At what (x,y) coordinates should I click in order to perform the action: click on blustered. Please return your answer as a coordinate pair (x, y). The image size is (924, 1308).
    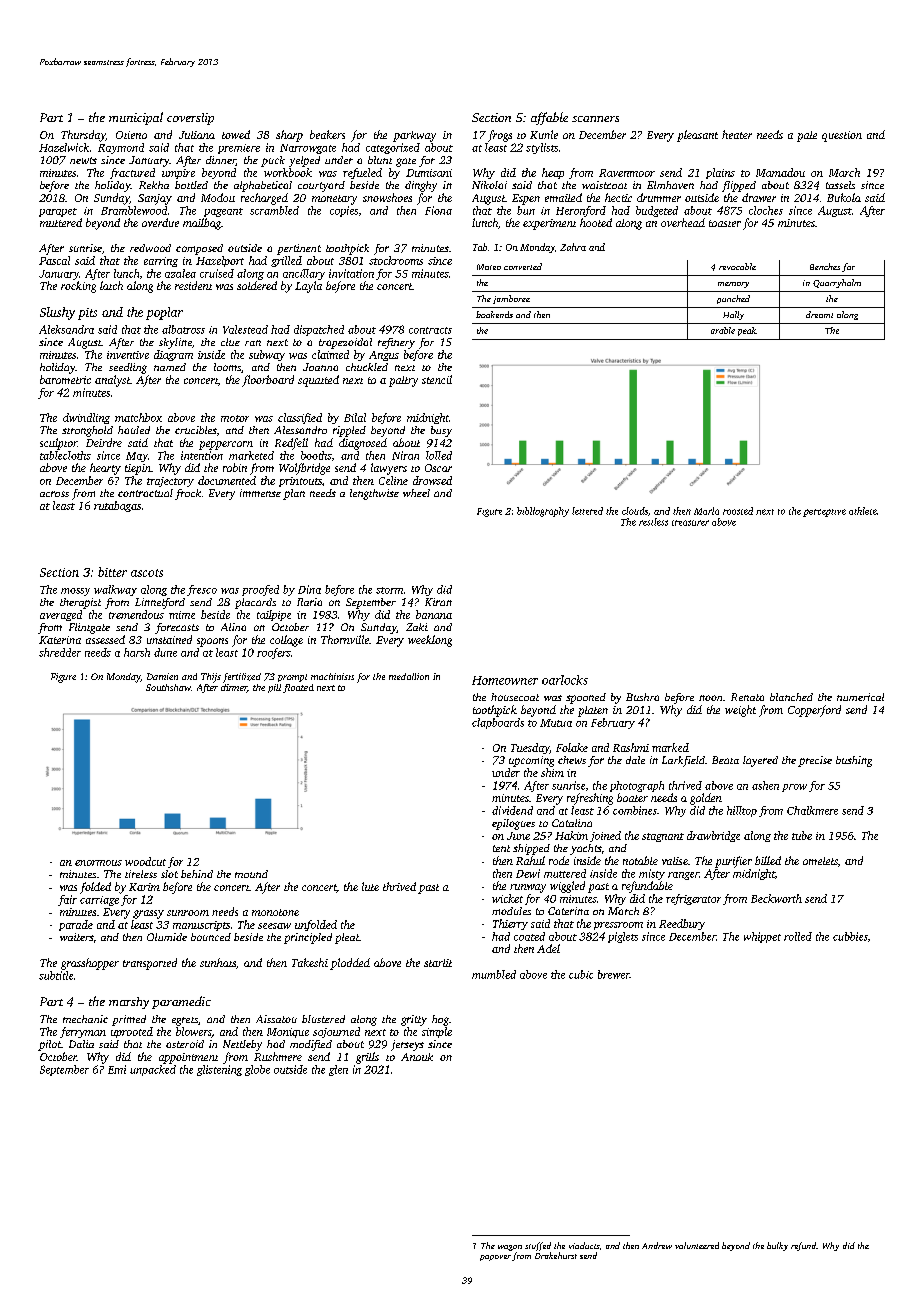
    Looking at the image, I should click on (323, 1019).
